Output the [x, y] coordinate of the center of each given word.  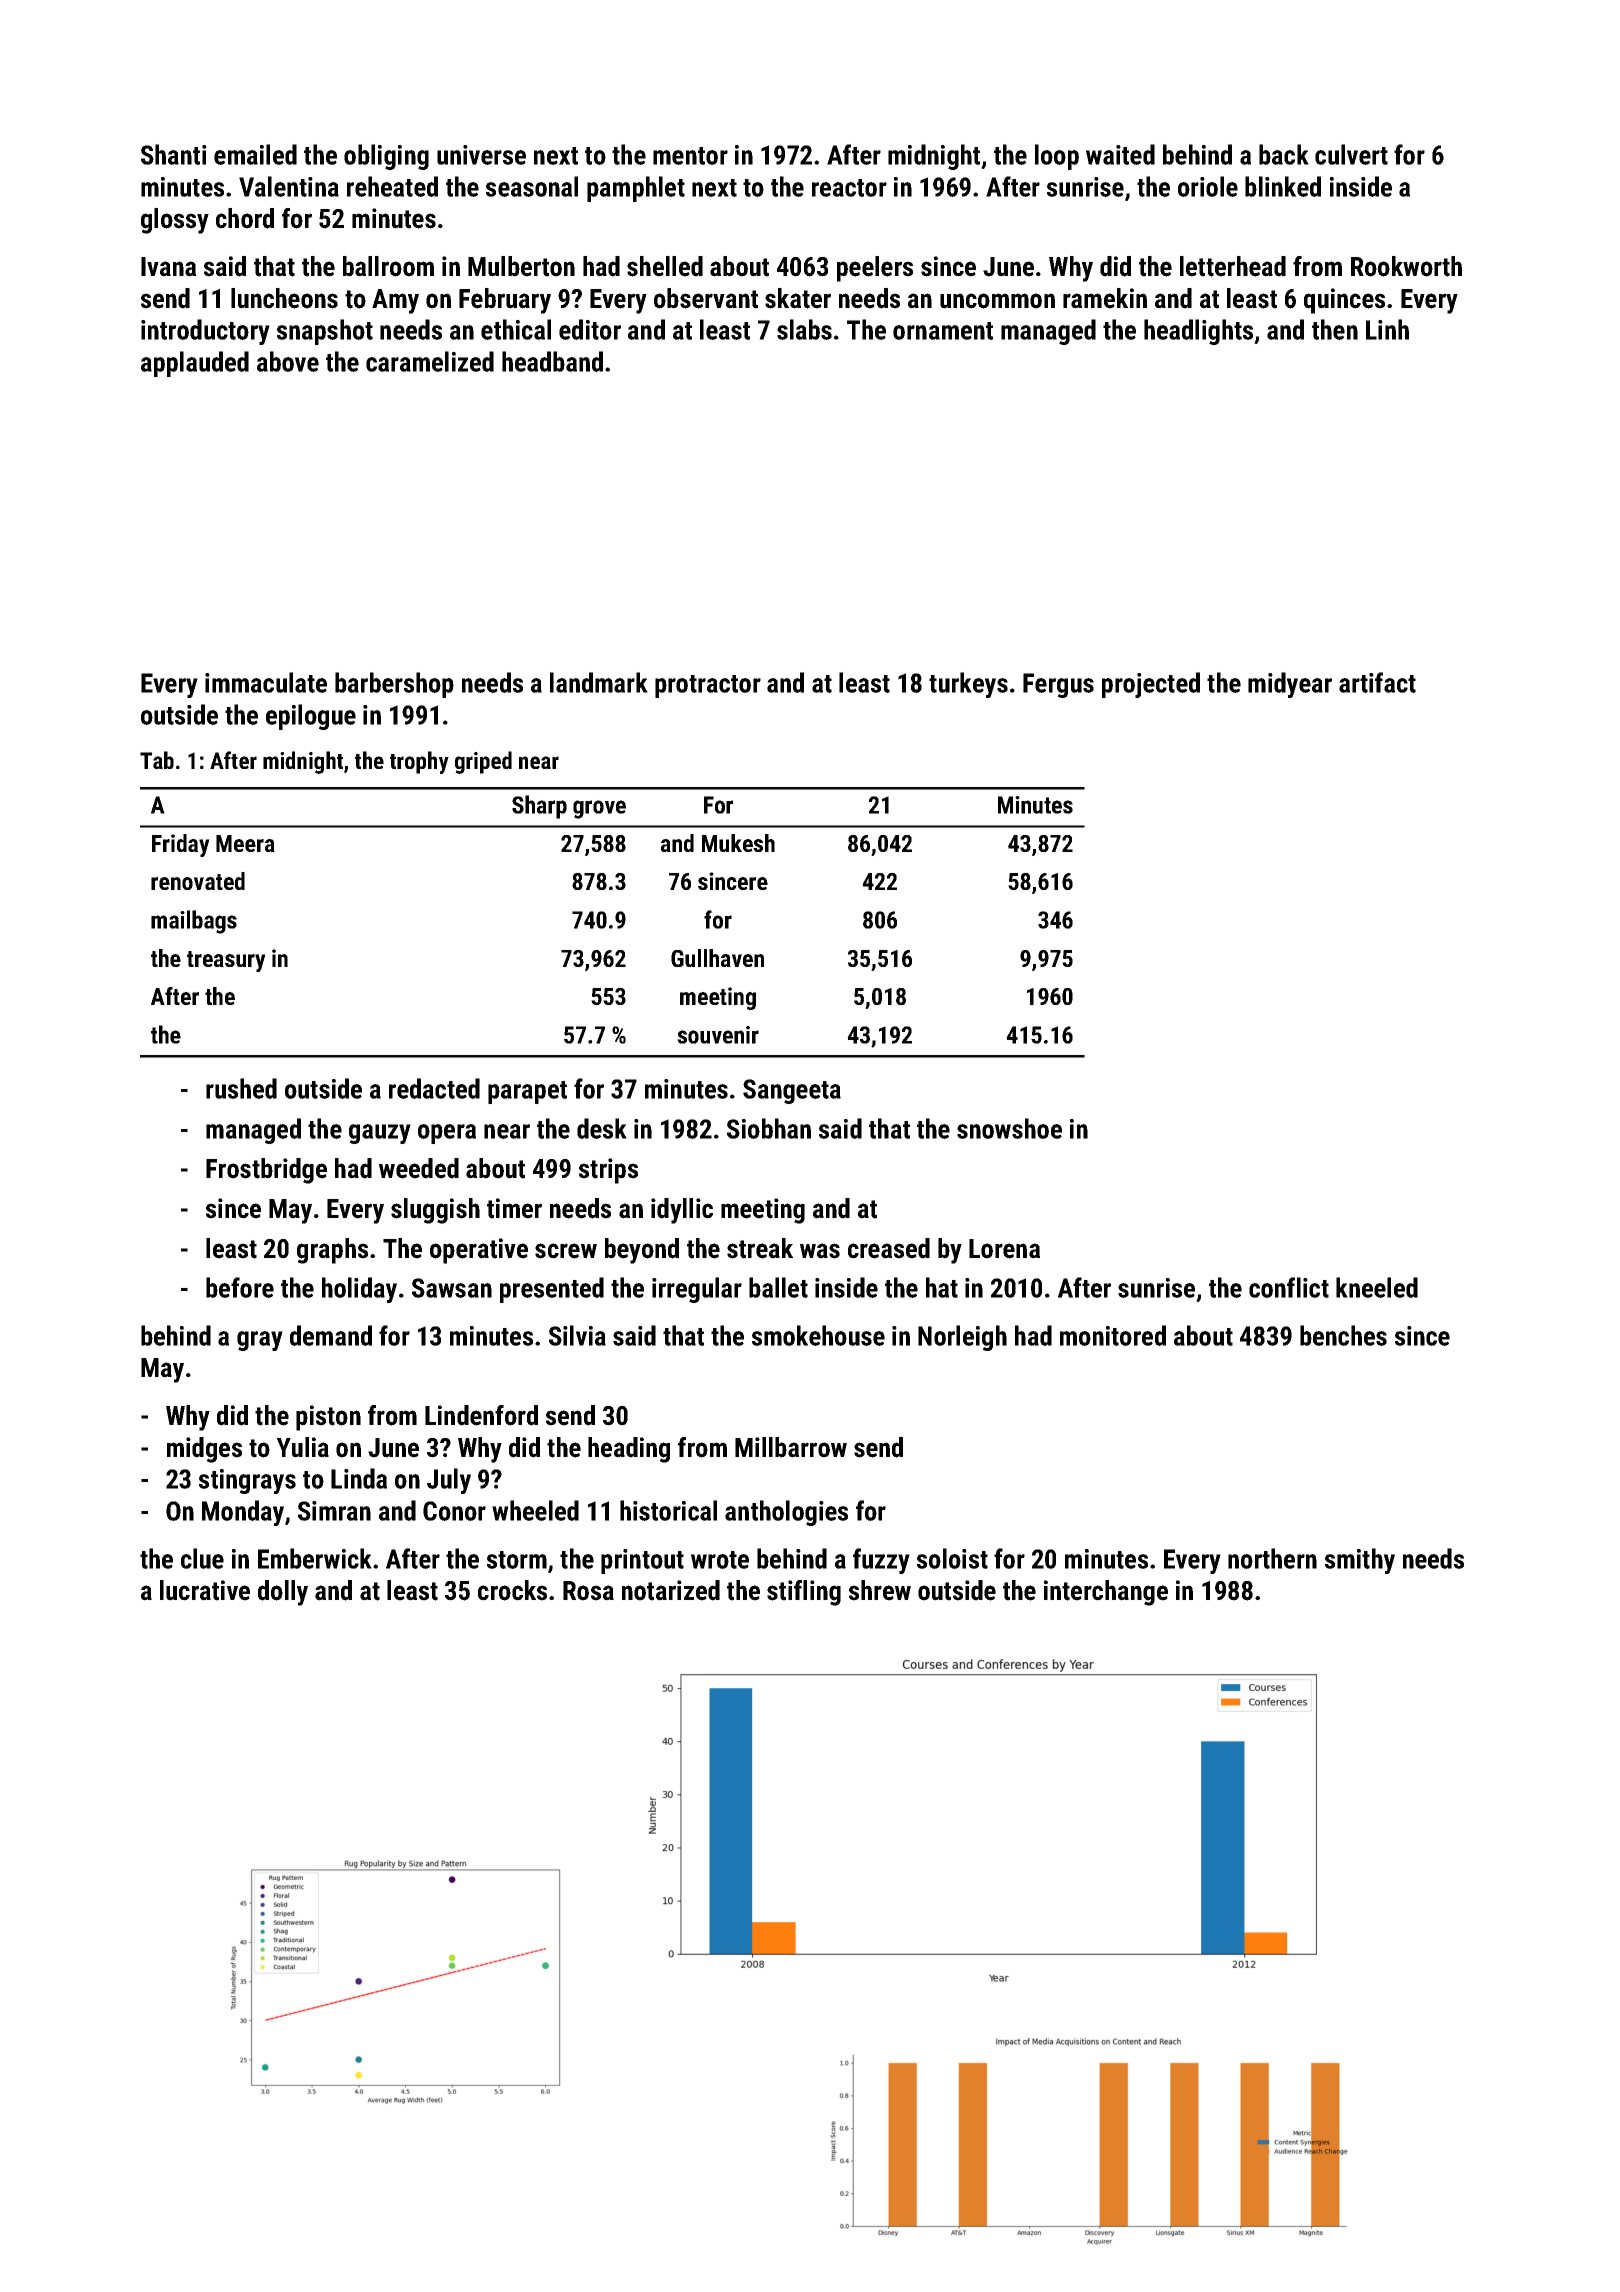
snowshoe [1009, 1128]
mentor [690, 156]
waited [1120, 154]
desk [602, 1128]
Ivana [168, 267]
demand [331, 1335]
